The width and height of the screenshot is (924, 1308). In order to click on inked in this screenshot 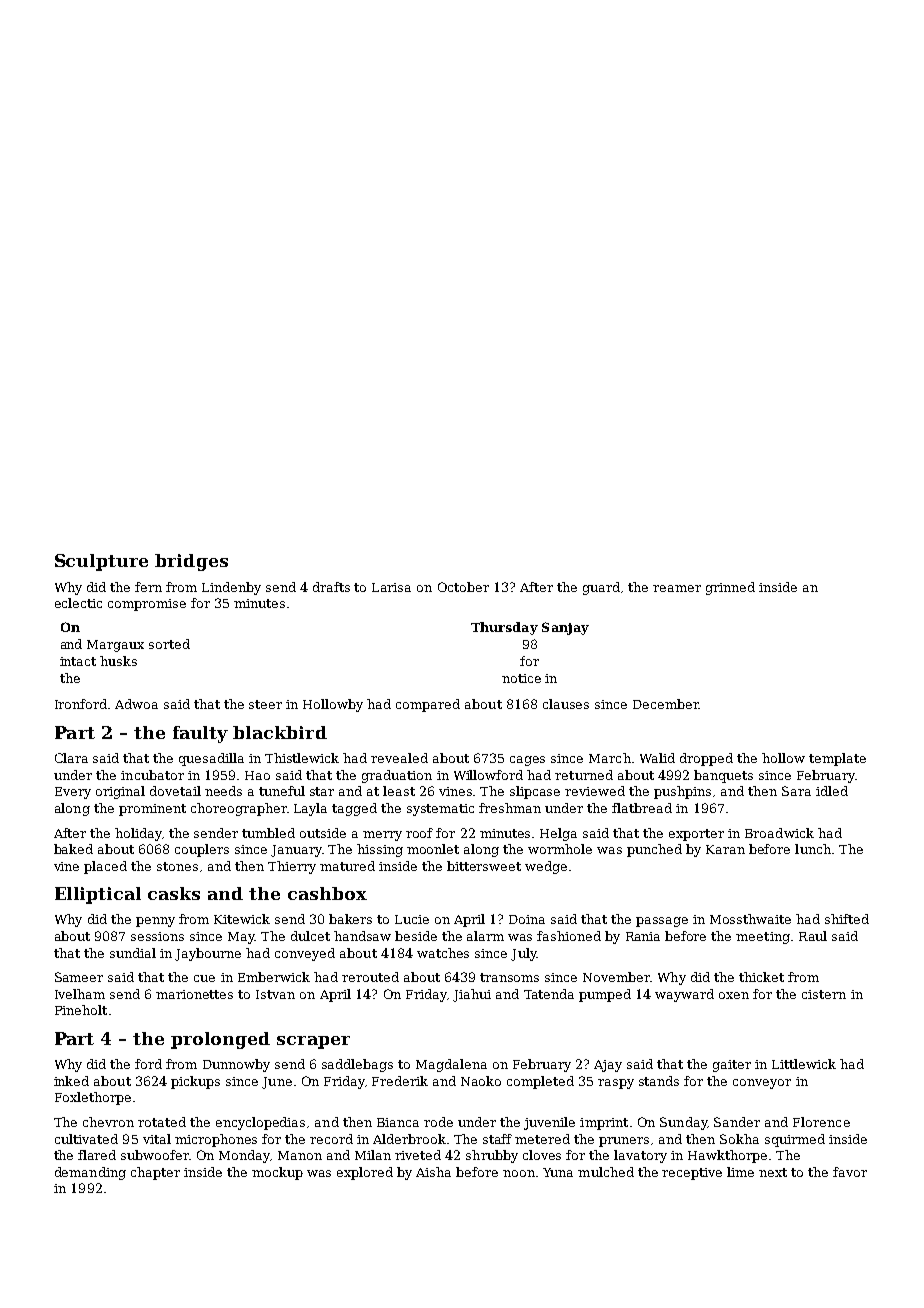, I will do `click(71, 1081)`.
